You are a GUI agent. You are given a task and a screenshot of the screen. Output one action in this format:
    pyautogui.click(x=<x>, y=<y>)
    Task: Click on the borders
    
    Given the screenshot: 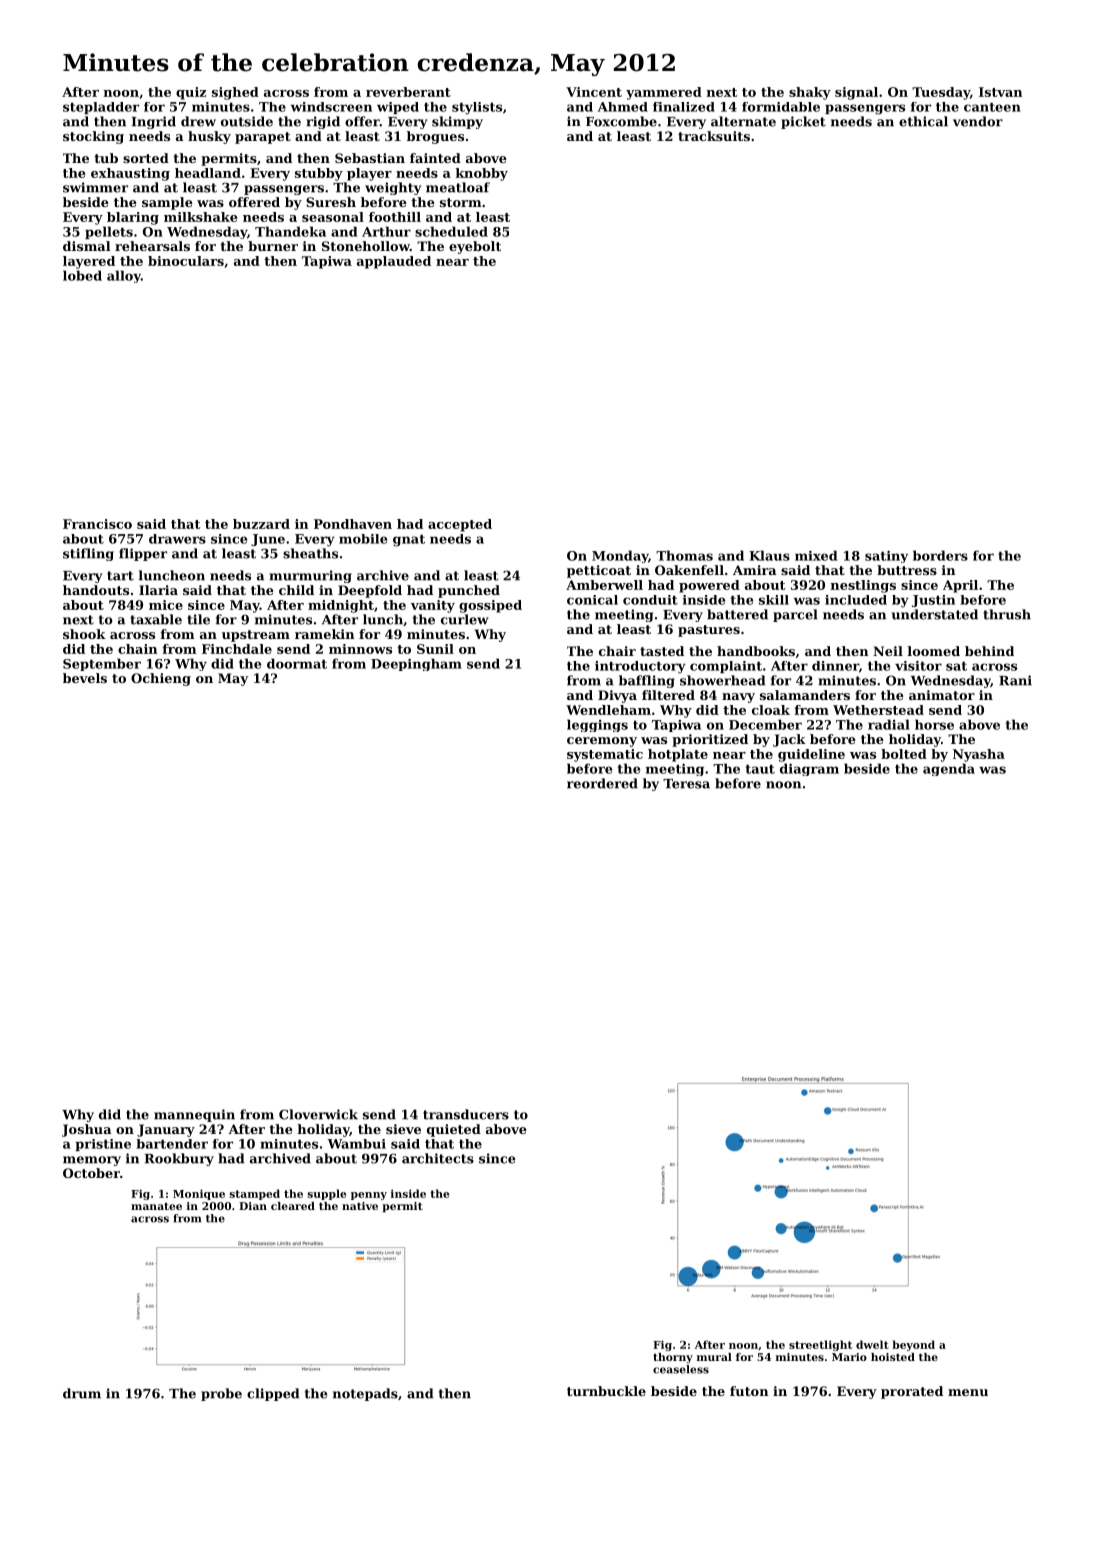 What is the action you would take?
    pyautogui.click(x=940, y=555)
